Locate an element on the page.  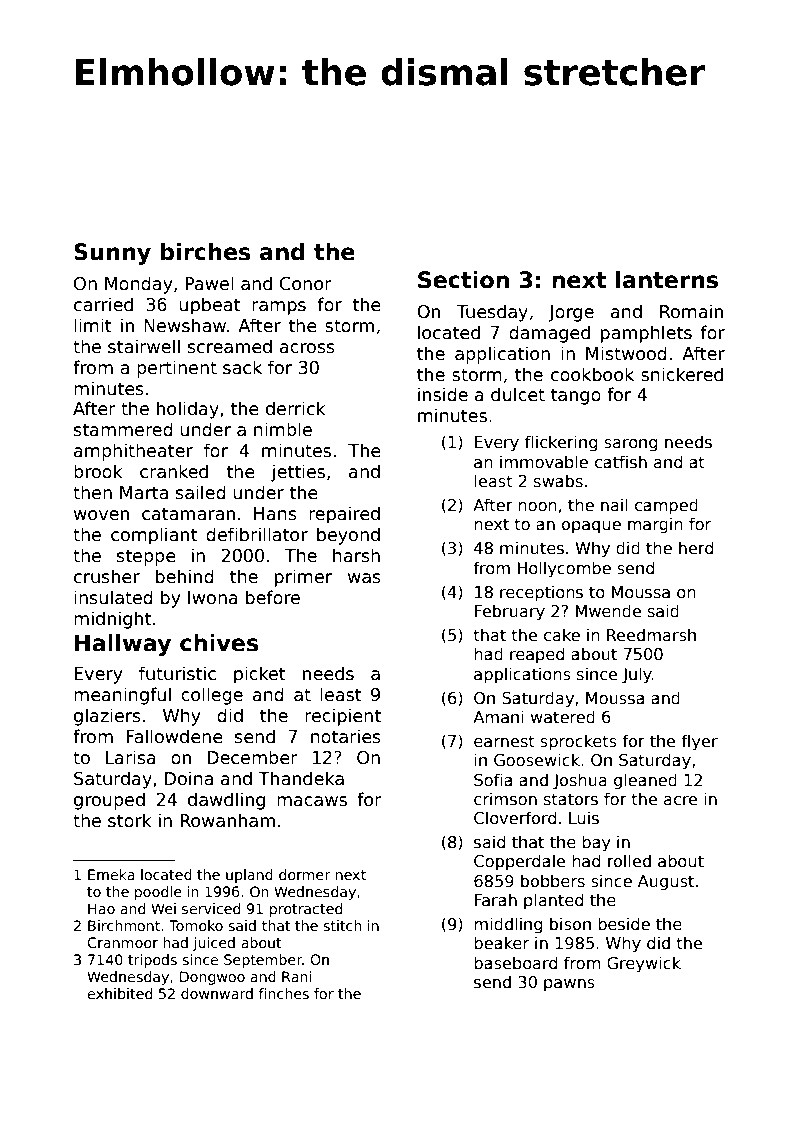
Birchmont is located at coordinates (124, 925).
